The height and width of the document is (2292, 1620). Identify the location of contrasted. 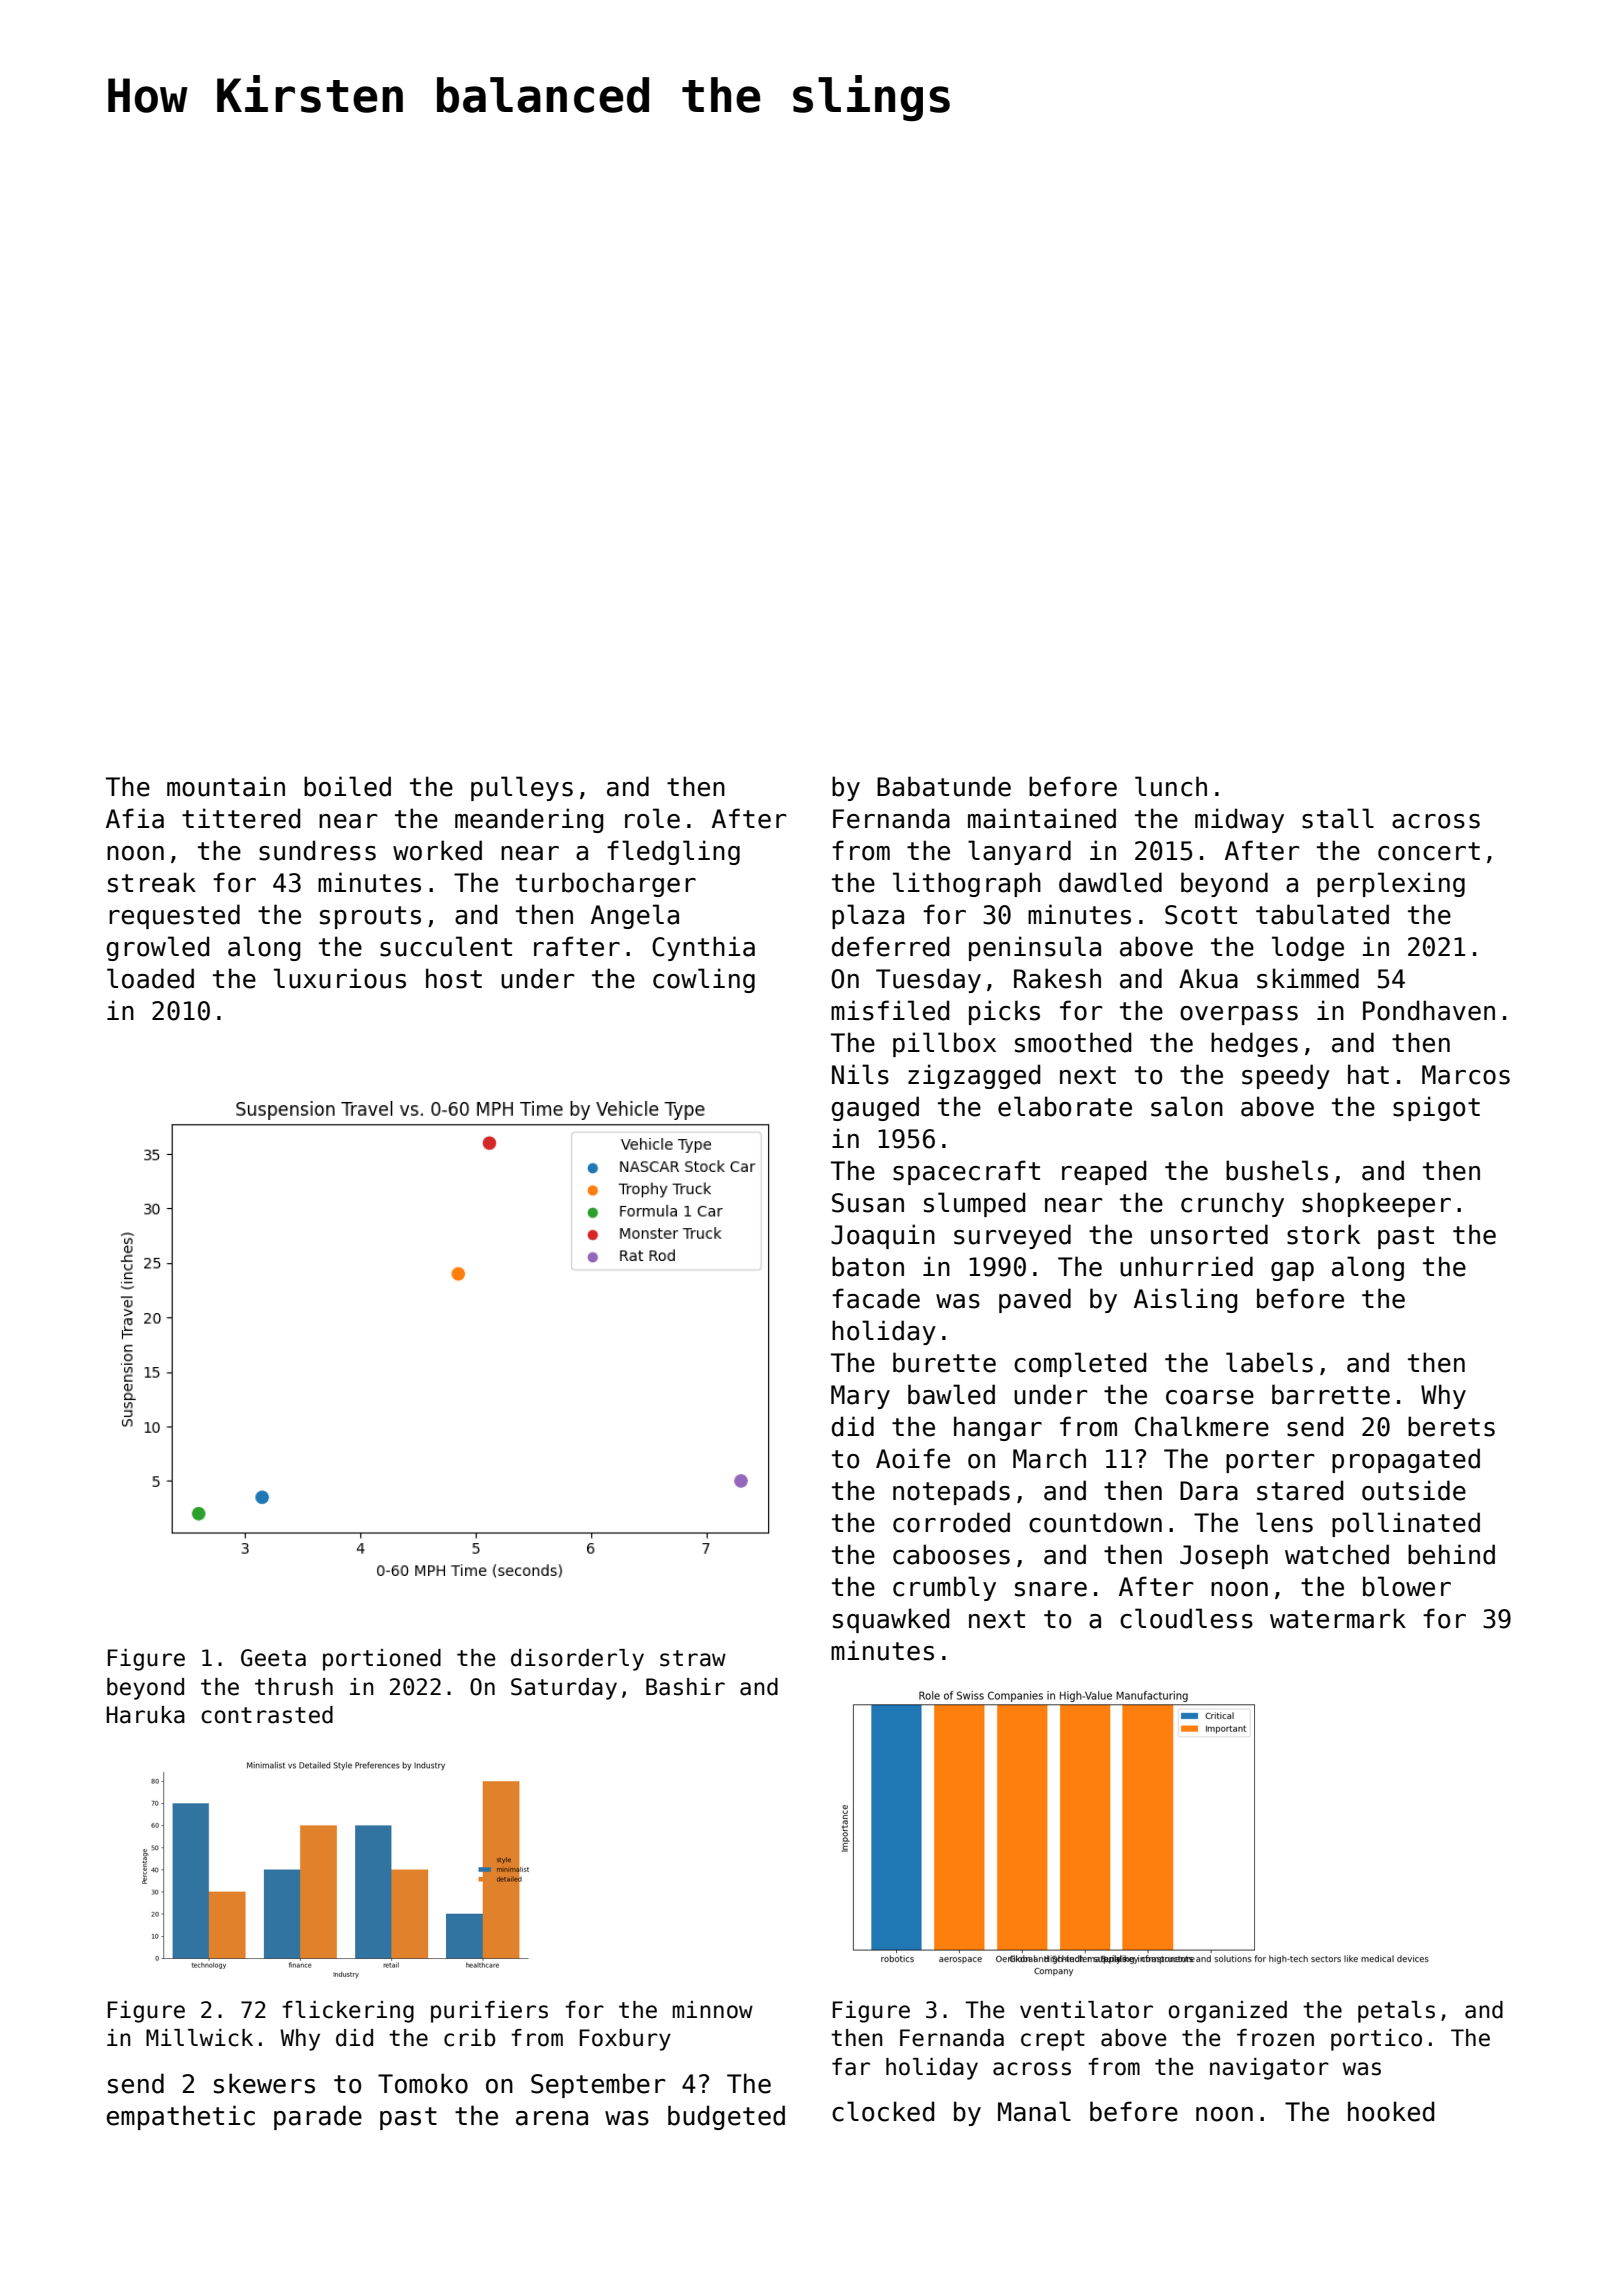
(267, 1715).
